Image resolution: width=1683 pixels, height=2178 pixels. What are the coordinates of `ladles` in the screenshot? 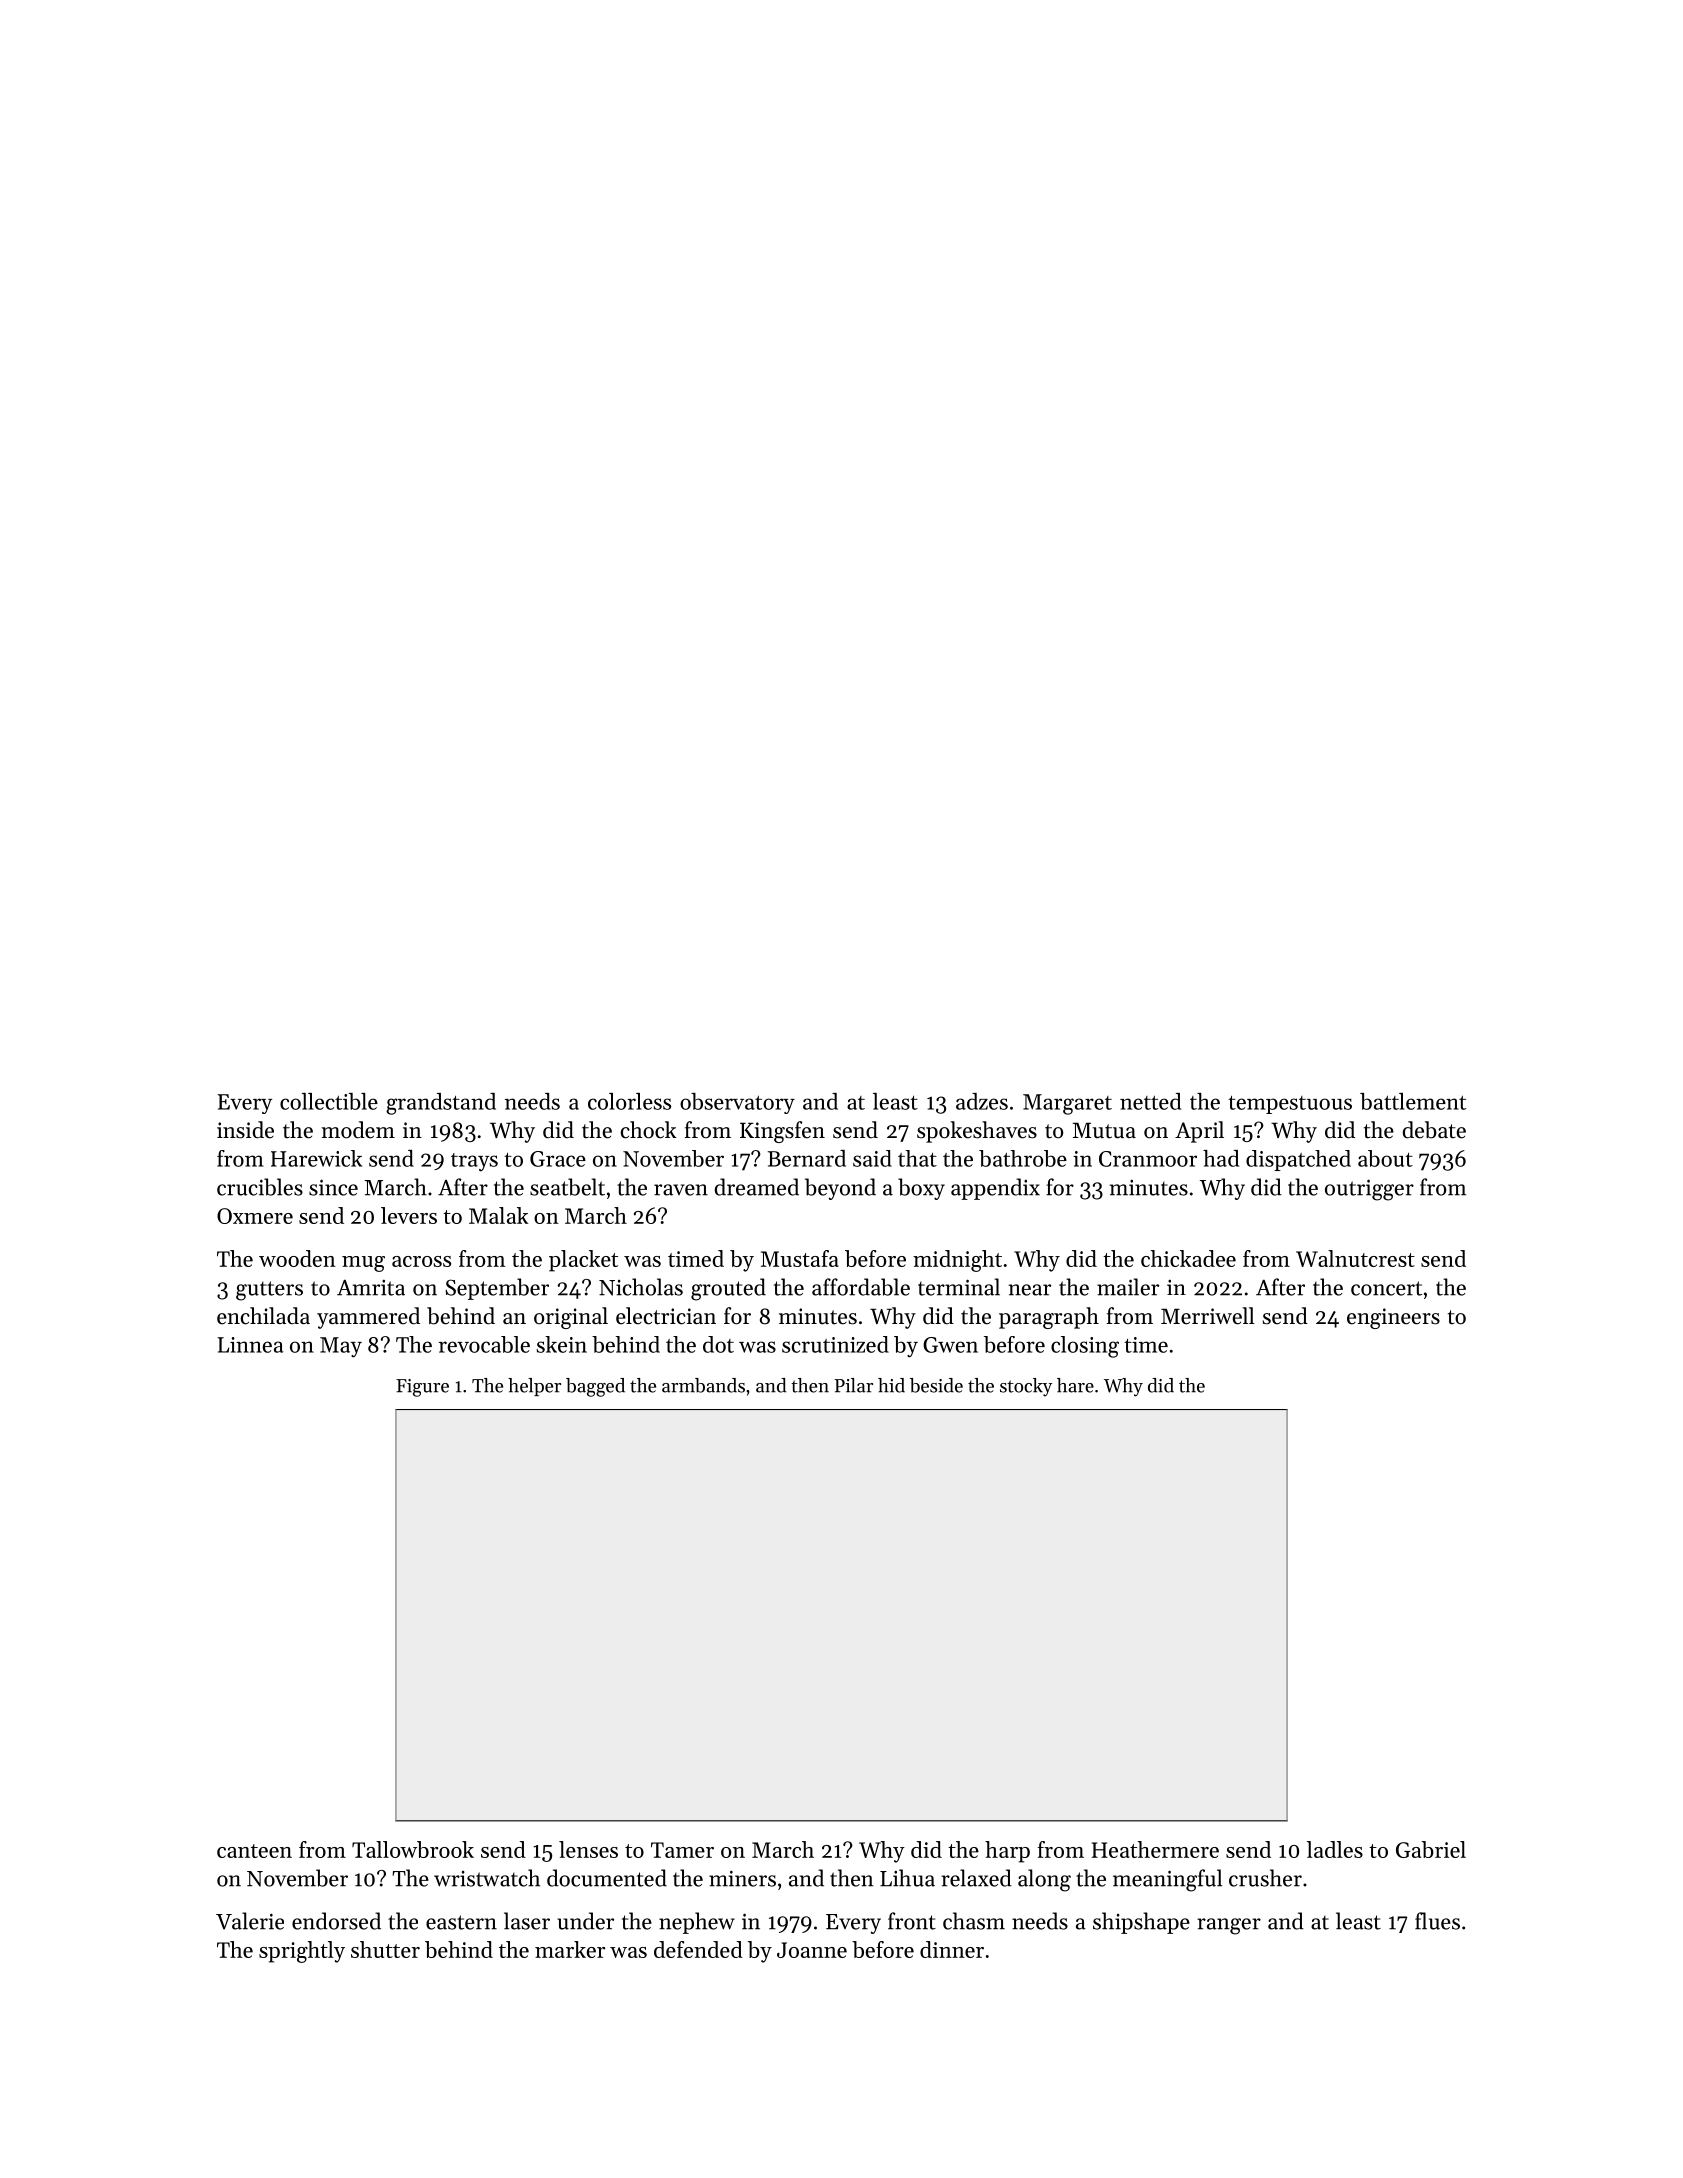 It's located at (1335, 1849).
